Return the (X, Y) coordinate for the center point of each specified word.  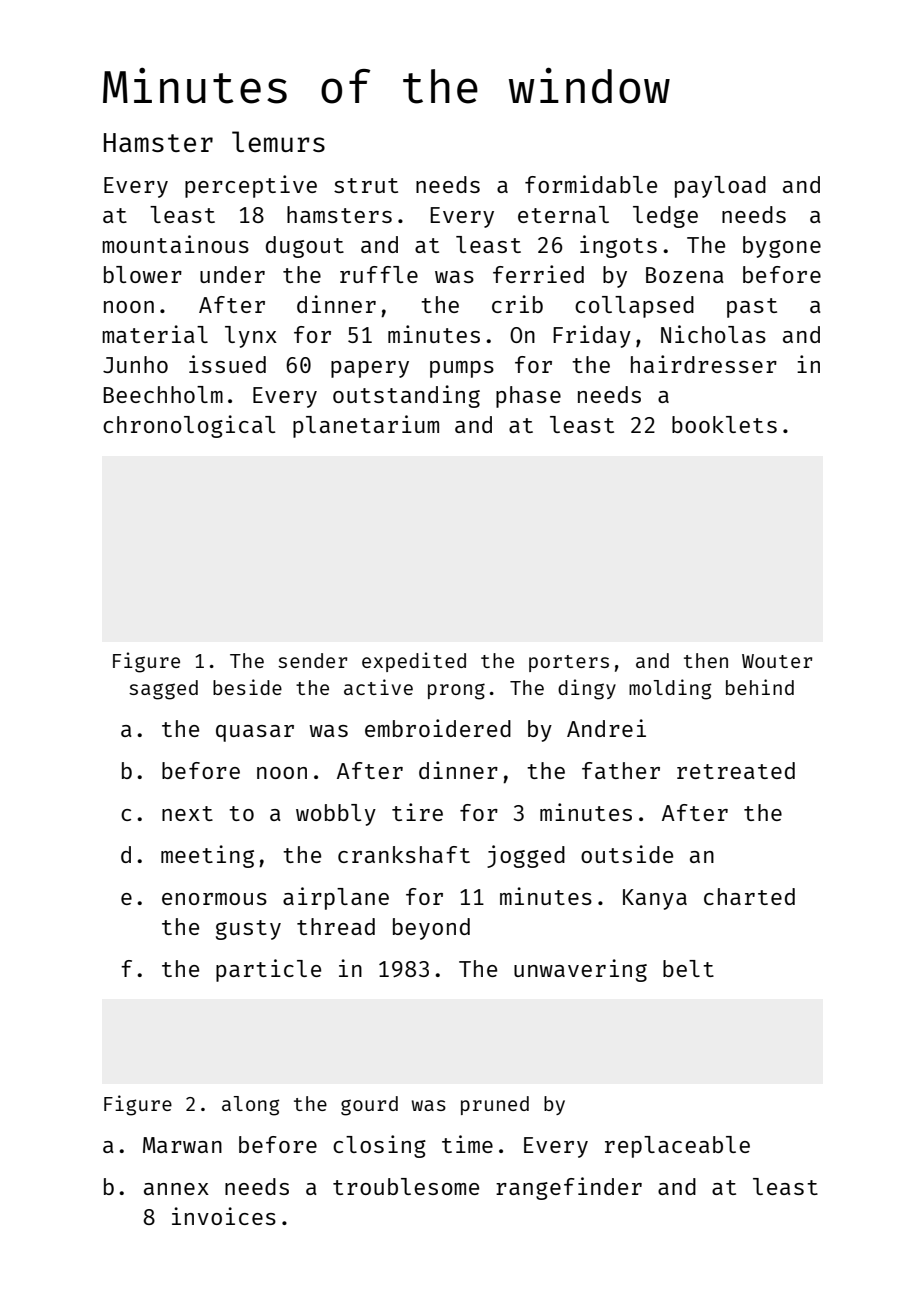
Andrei (606, 728)
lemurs (278, 141)
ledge (665, 217)
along (251, 1106)
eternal (563, 214)
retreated (736, 770)
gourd (369, 1106)
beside (247, 687)
